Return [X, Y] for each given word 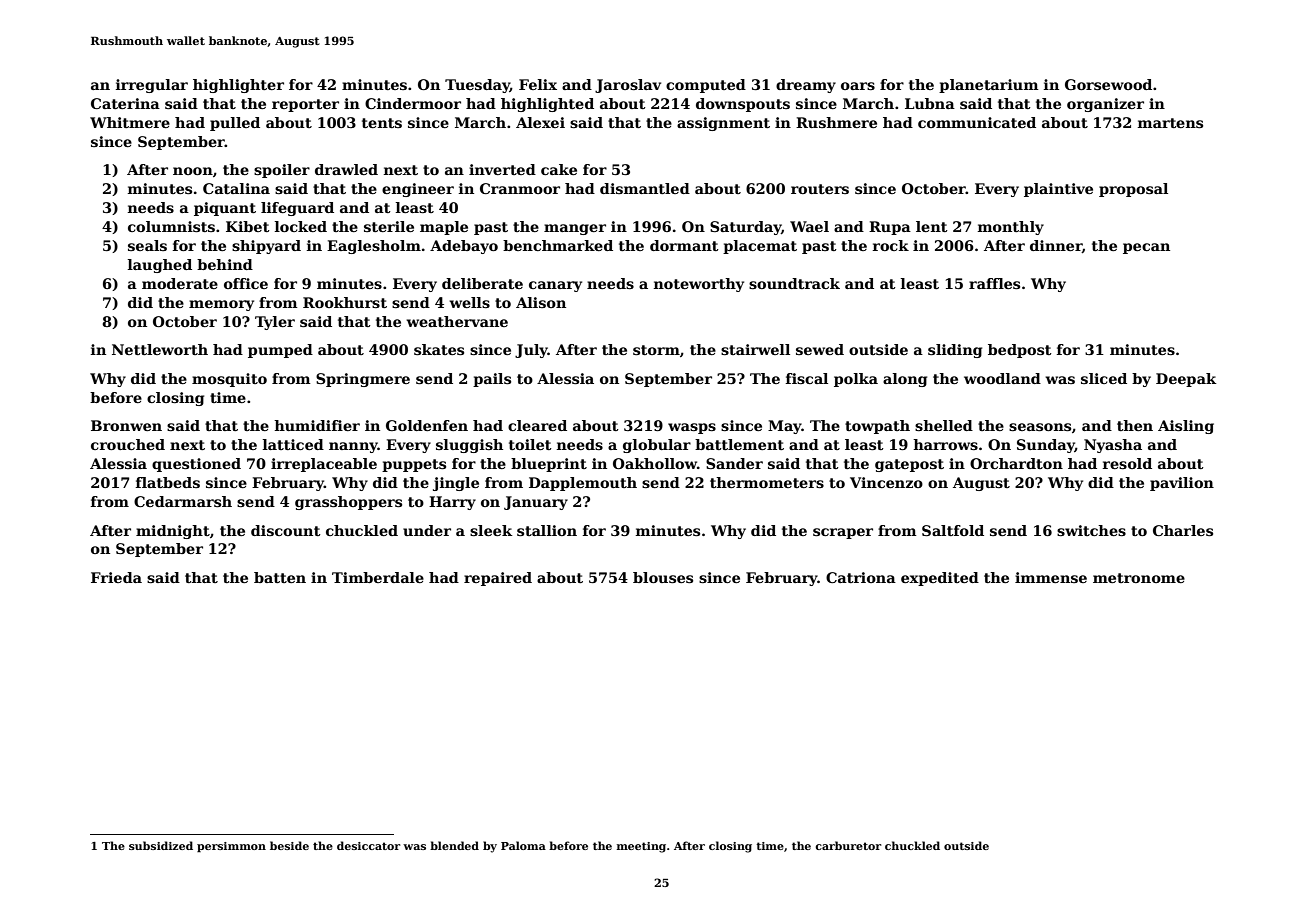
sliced [1104, 378]
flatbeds [168, 482]
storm [656, 350]
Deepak [1186, 380]
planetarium [989, 86]
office [246, 283]
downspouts [743, 105]
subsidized [161, 845]
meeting [641, 847]
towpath [877, 427]
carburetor [848, 845]
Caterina [125, 103]
